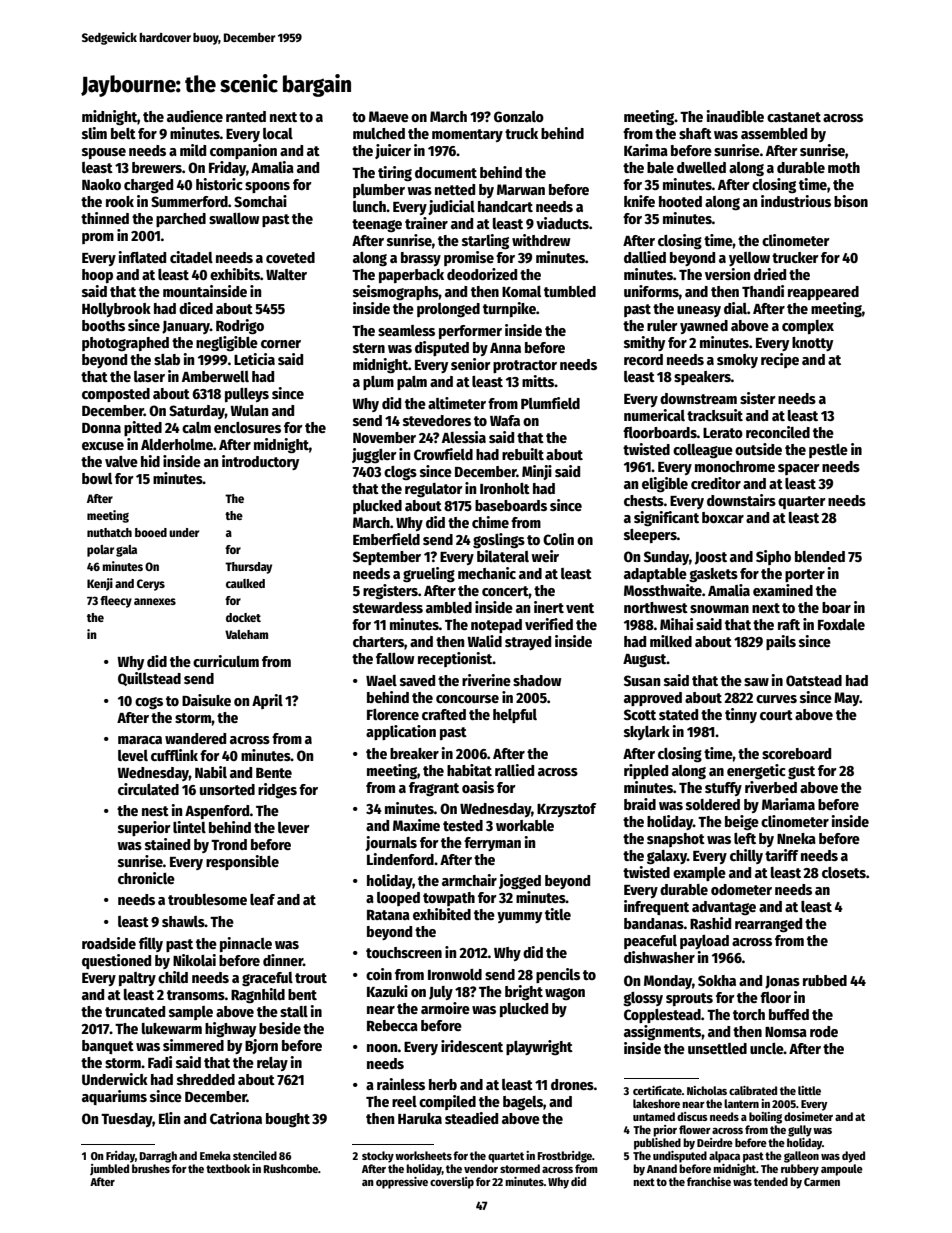  Describe the element at coordinates (713, 804) in the screenshot. I see `soldered` at that location.
